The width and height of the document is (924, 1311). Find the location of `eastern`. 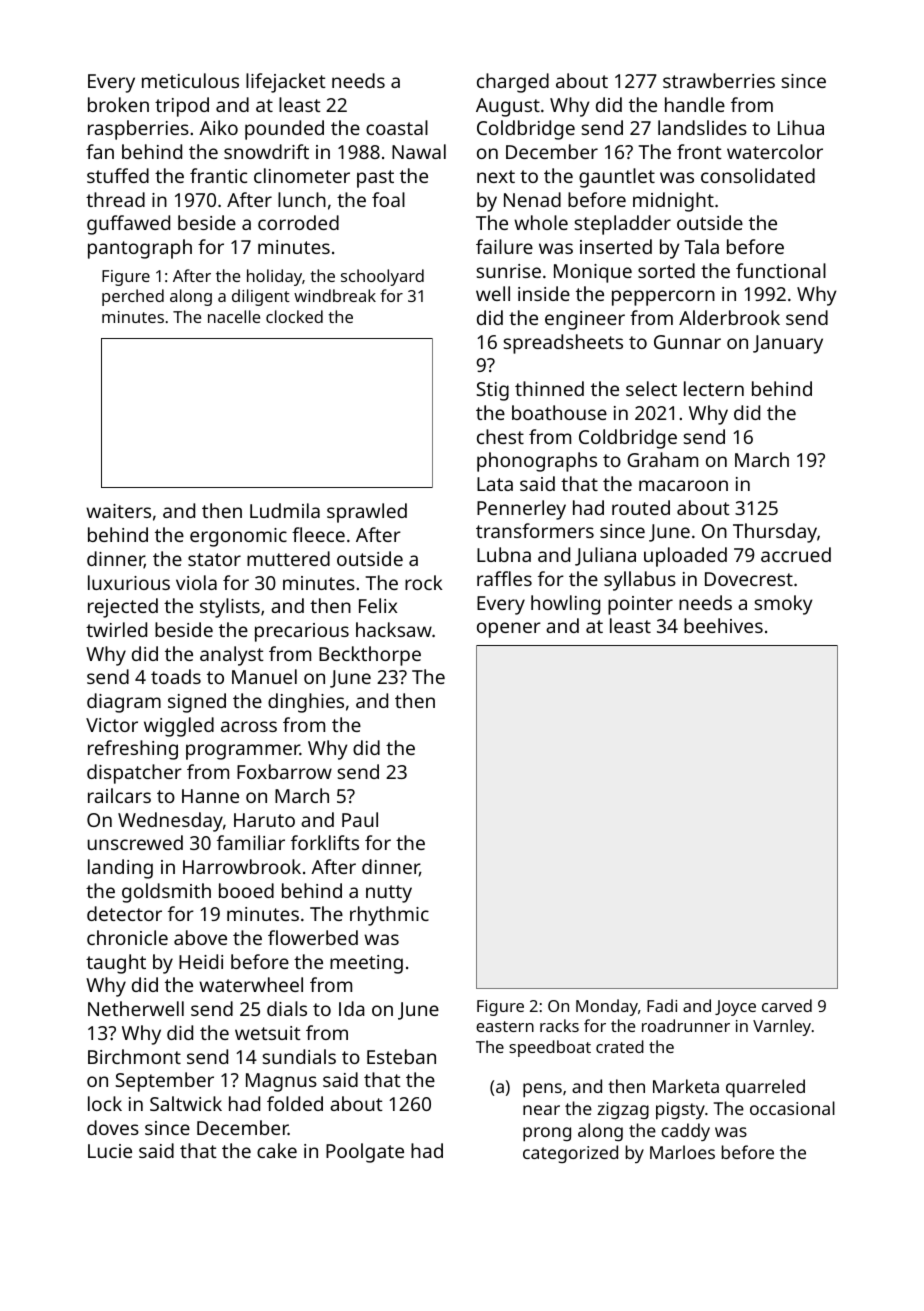

eastern is located at coordinates (505, 1026).
